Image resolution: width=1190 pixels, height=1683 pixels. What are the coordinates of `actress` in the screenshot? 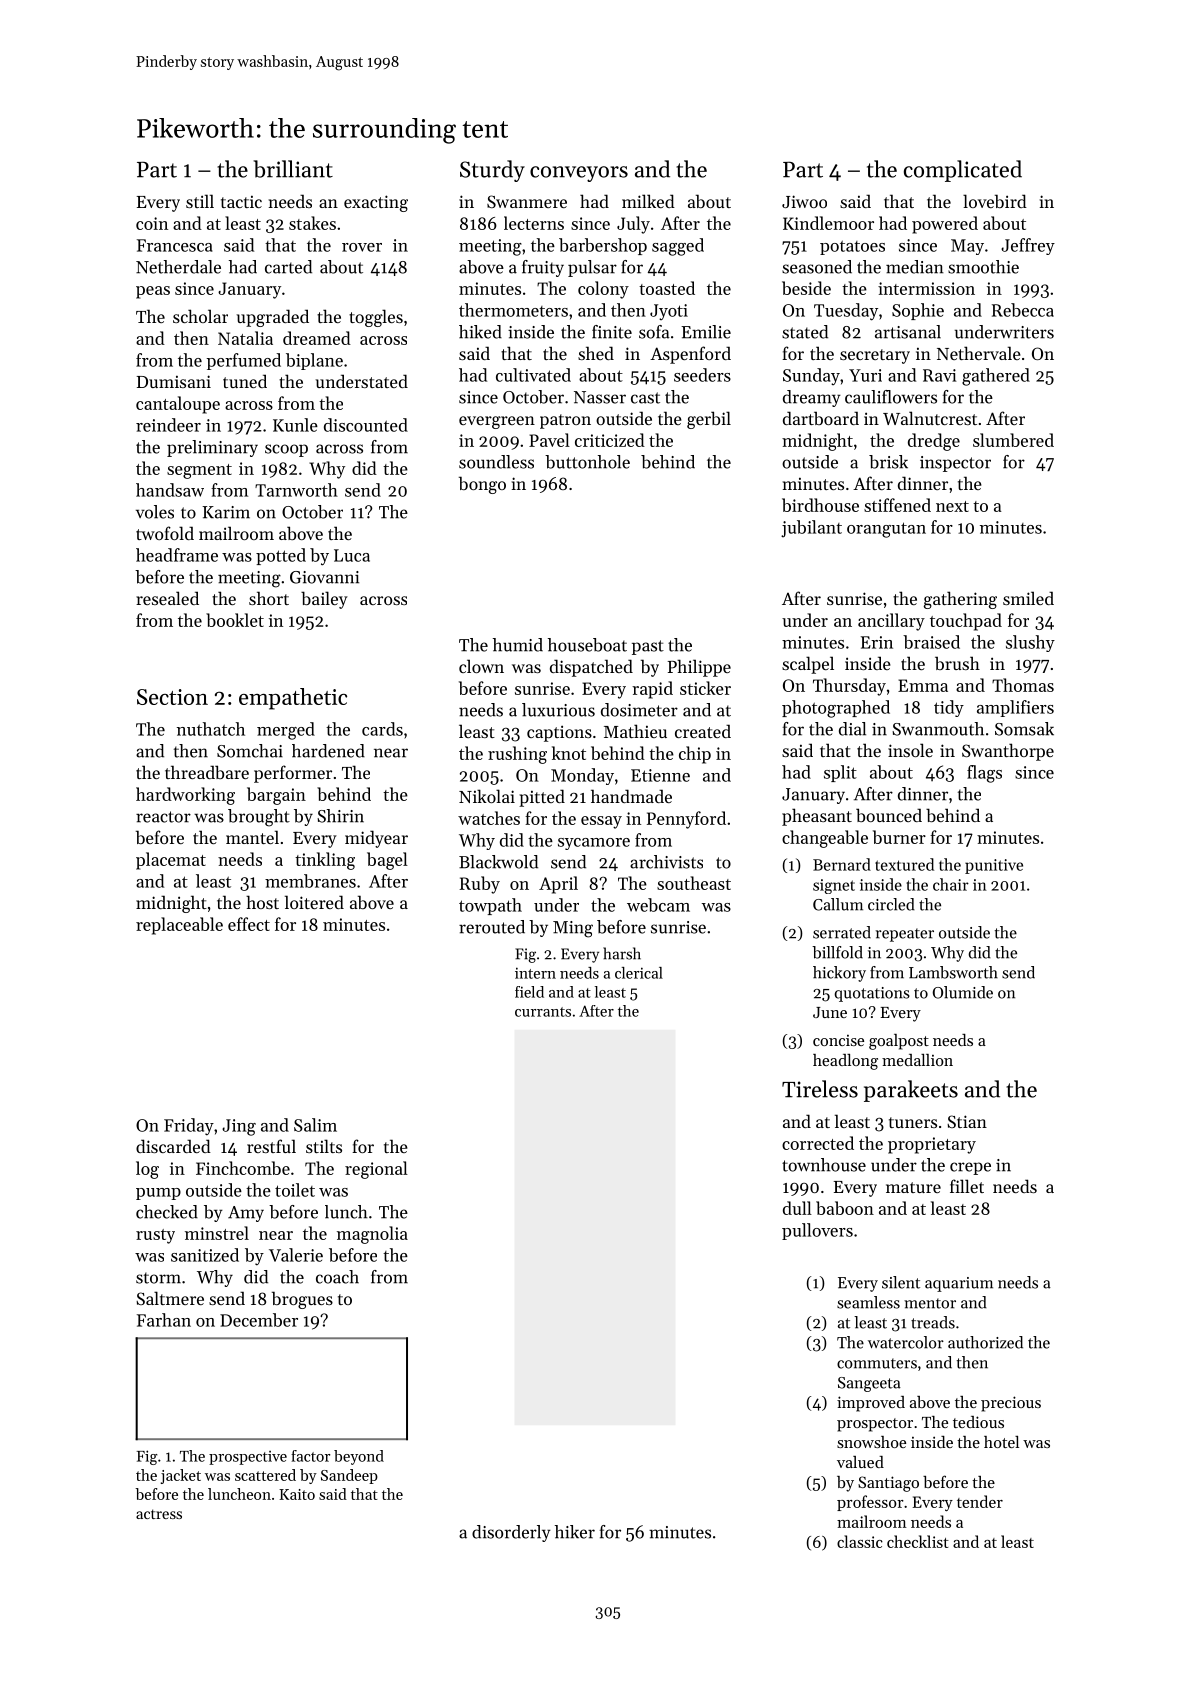 It's located at (159, 1514).
